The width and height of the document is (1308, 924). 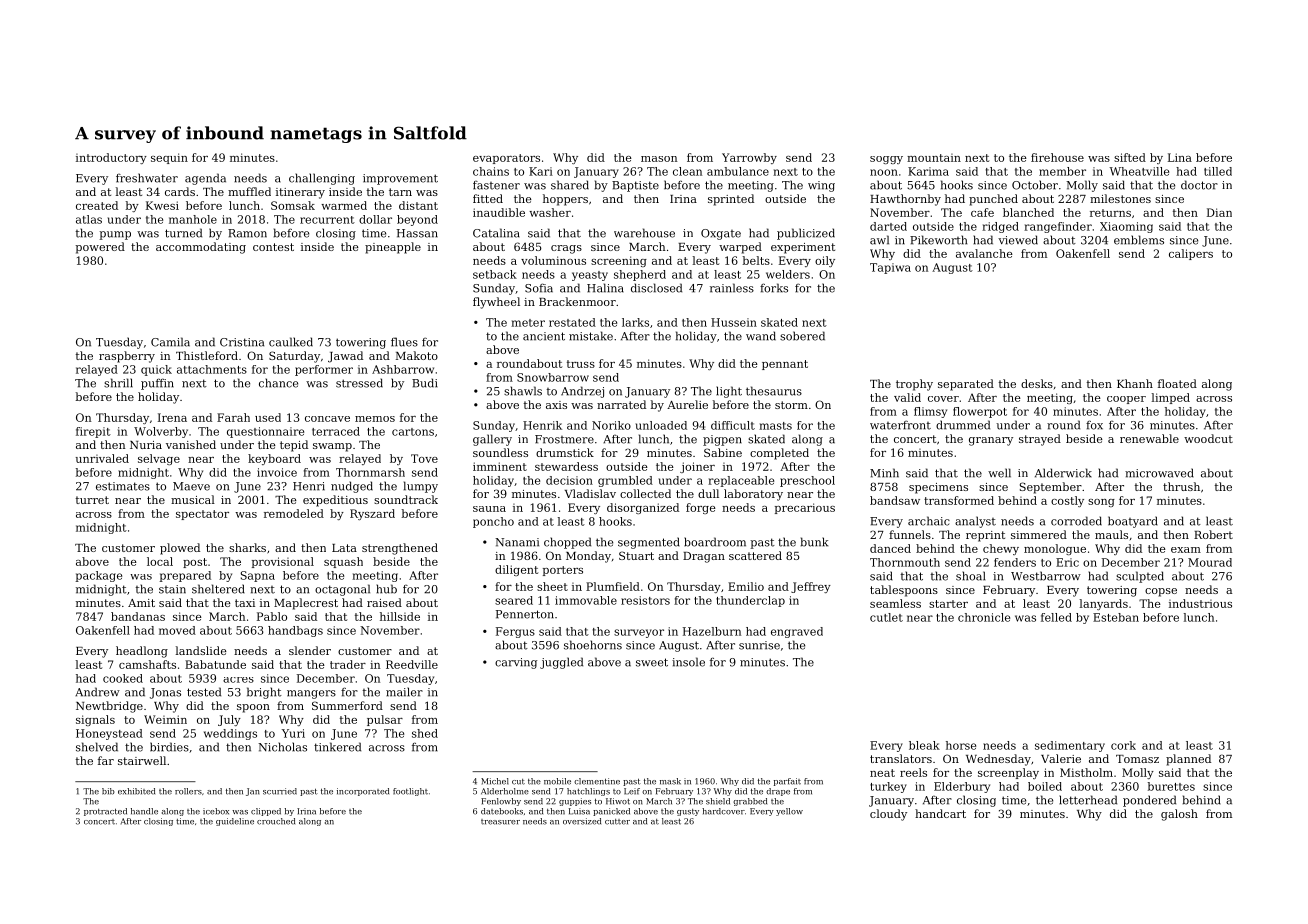 What do you see at coordinates (566, 466) in the document?
I see `stewardess` at bounding box center [566, 466].
